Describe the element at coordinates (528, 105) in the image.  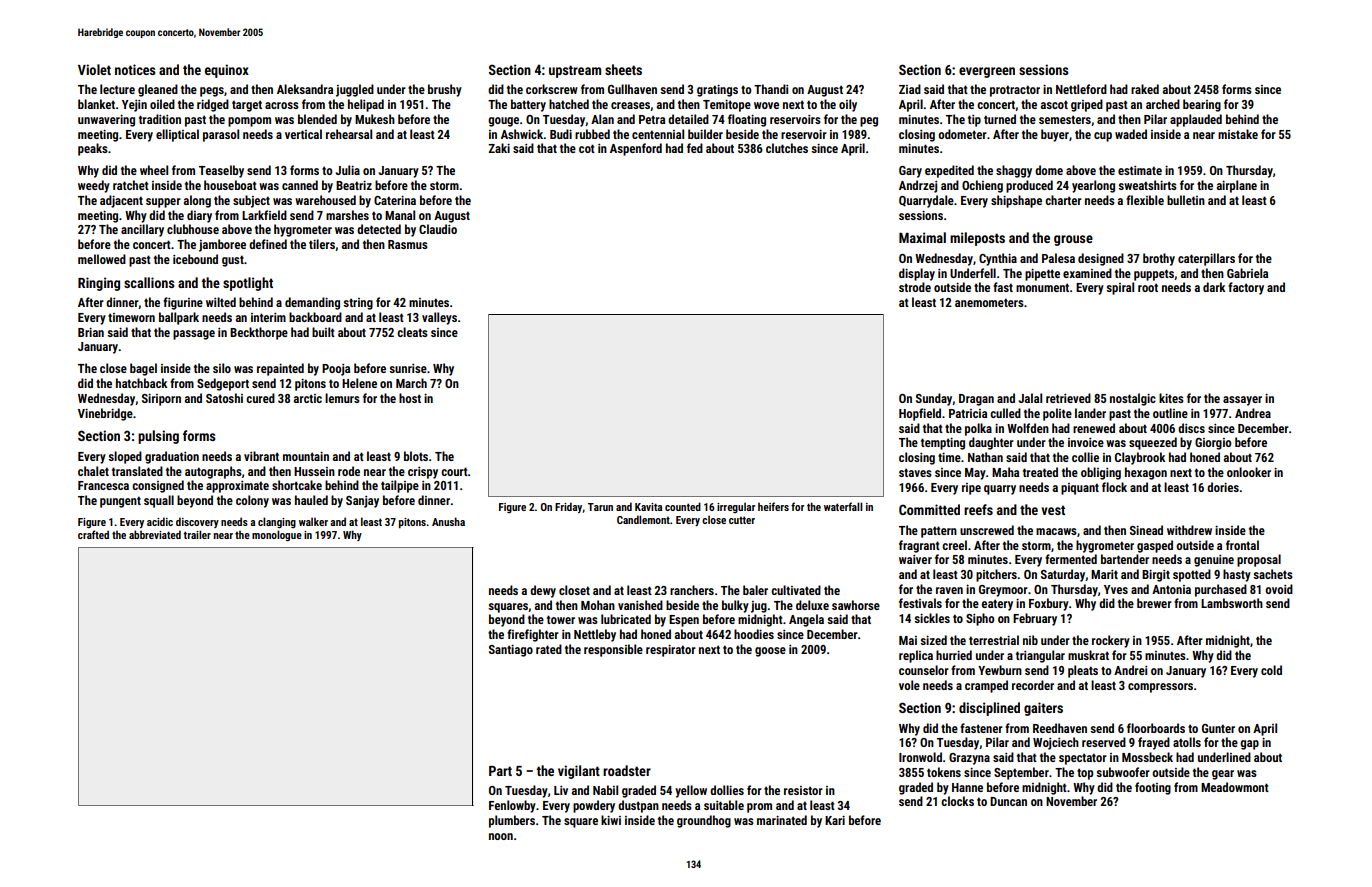
I see `battery` at that location.
